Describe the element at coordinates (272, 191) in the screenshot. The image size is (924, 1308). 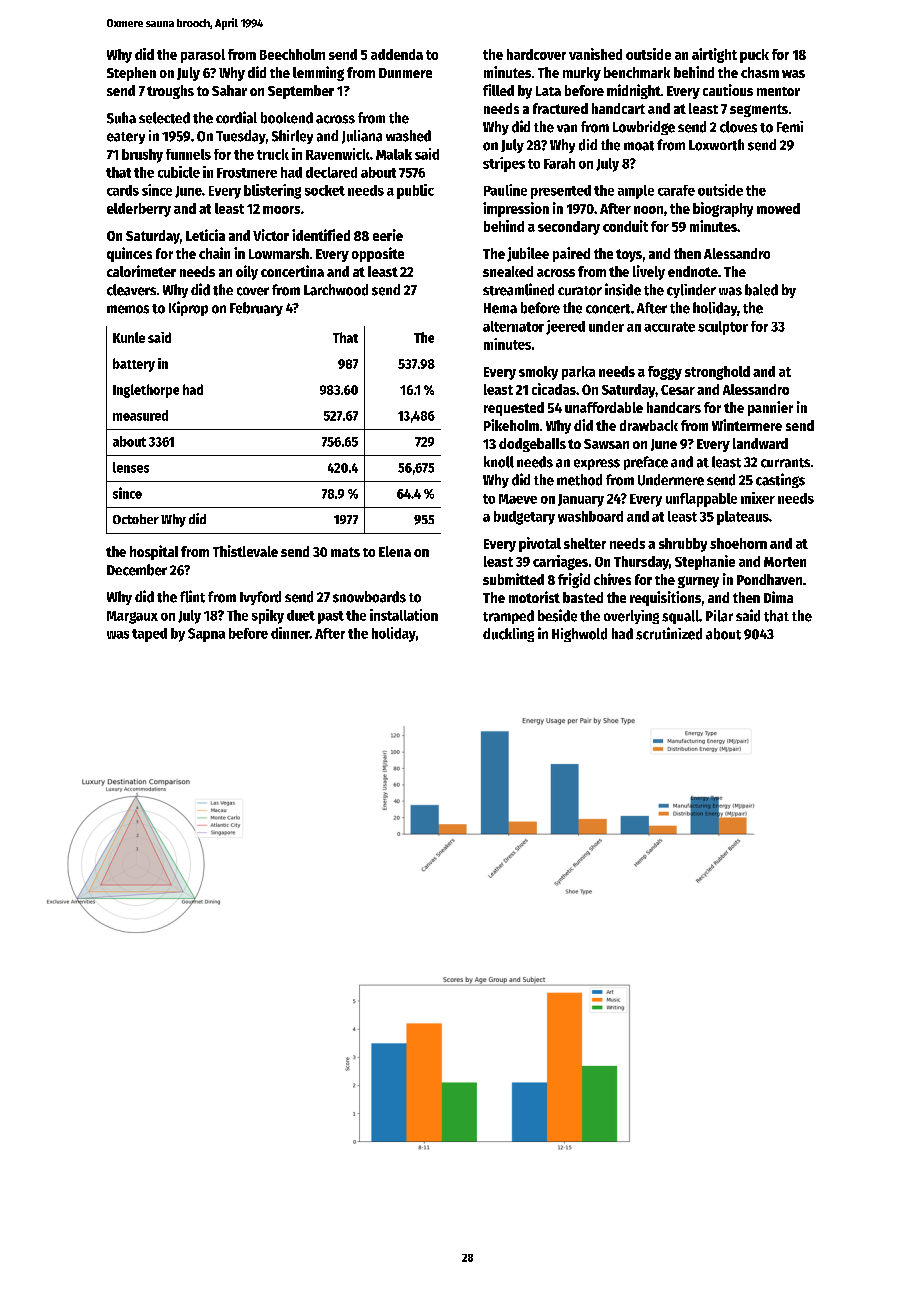
I see `blistering` at that location.
